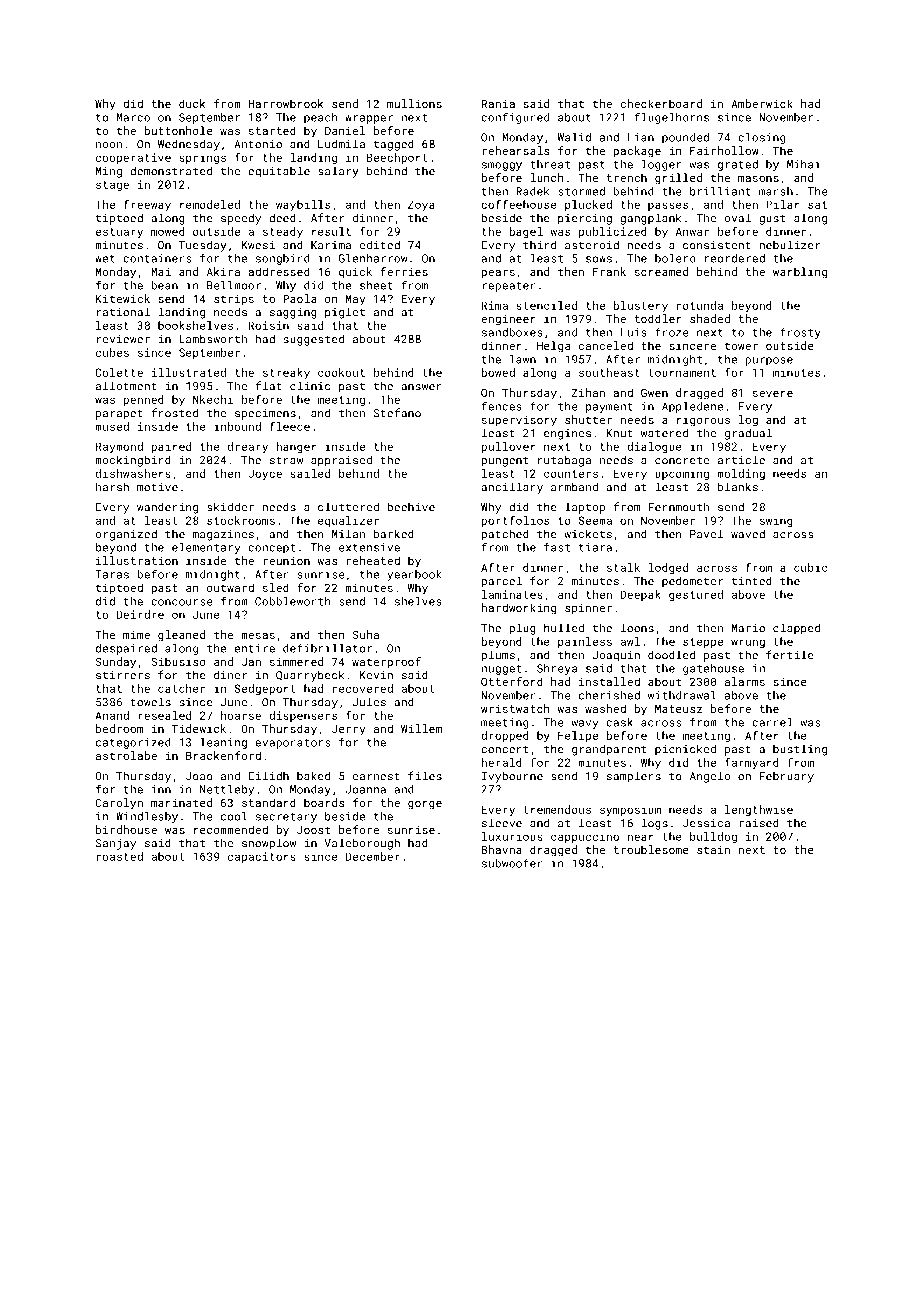  What do you see at coordinates (411, 507) in the screenshot?
I see `beehive` at bounding box center [411, 507].
